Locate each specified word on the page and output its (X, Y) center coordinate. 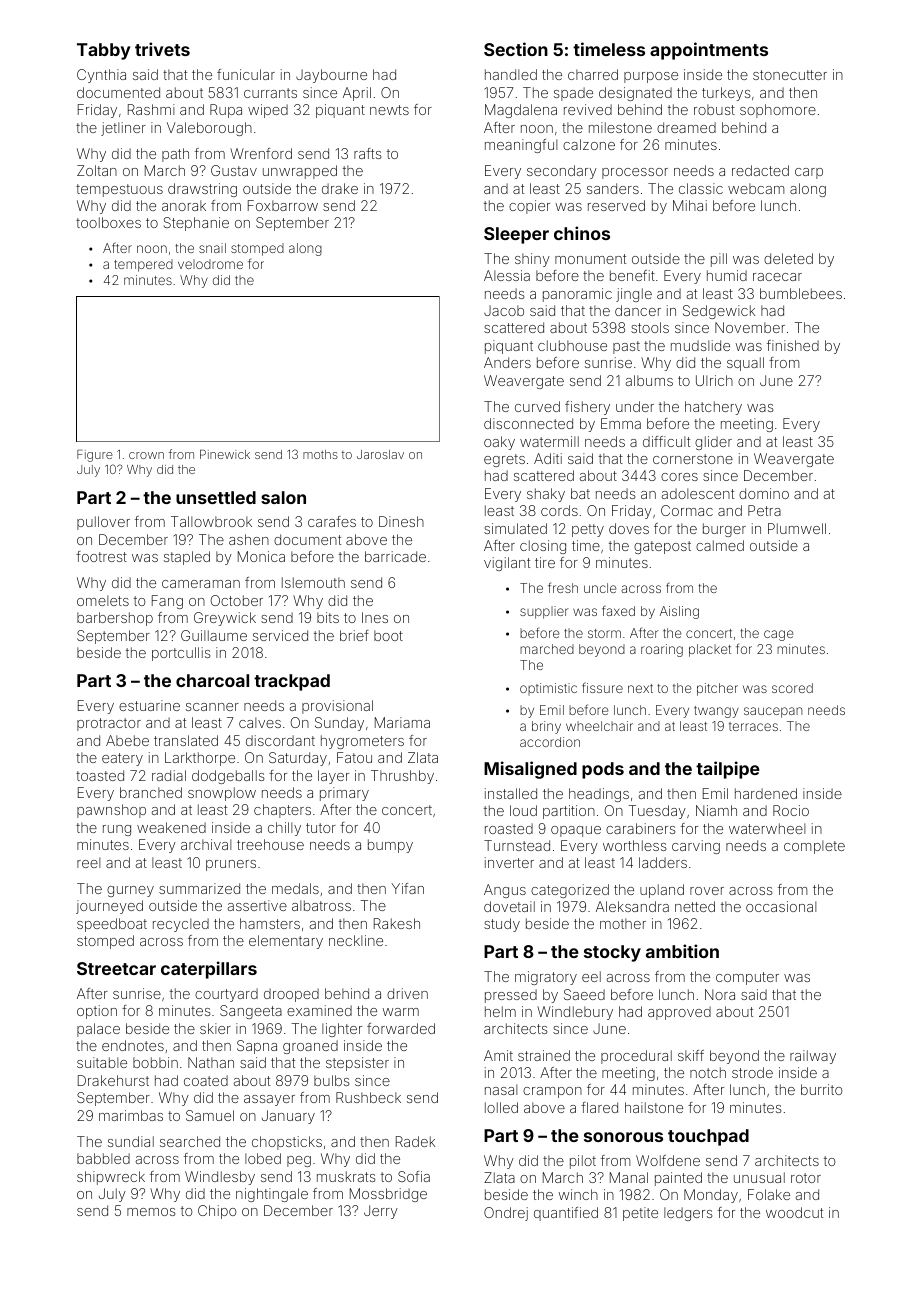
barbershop (115, 619)
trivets (162, 49)
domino (764, 493)
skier (215, 1028)
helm (500, 1011)
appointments (709, 51)
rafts (368, 153)
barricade (395, 556)
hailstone (654, 1107)
